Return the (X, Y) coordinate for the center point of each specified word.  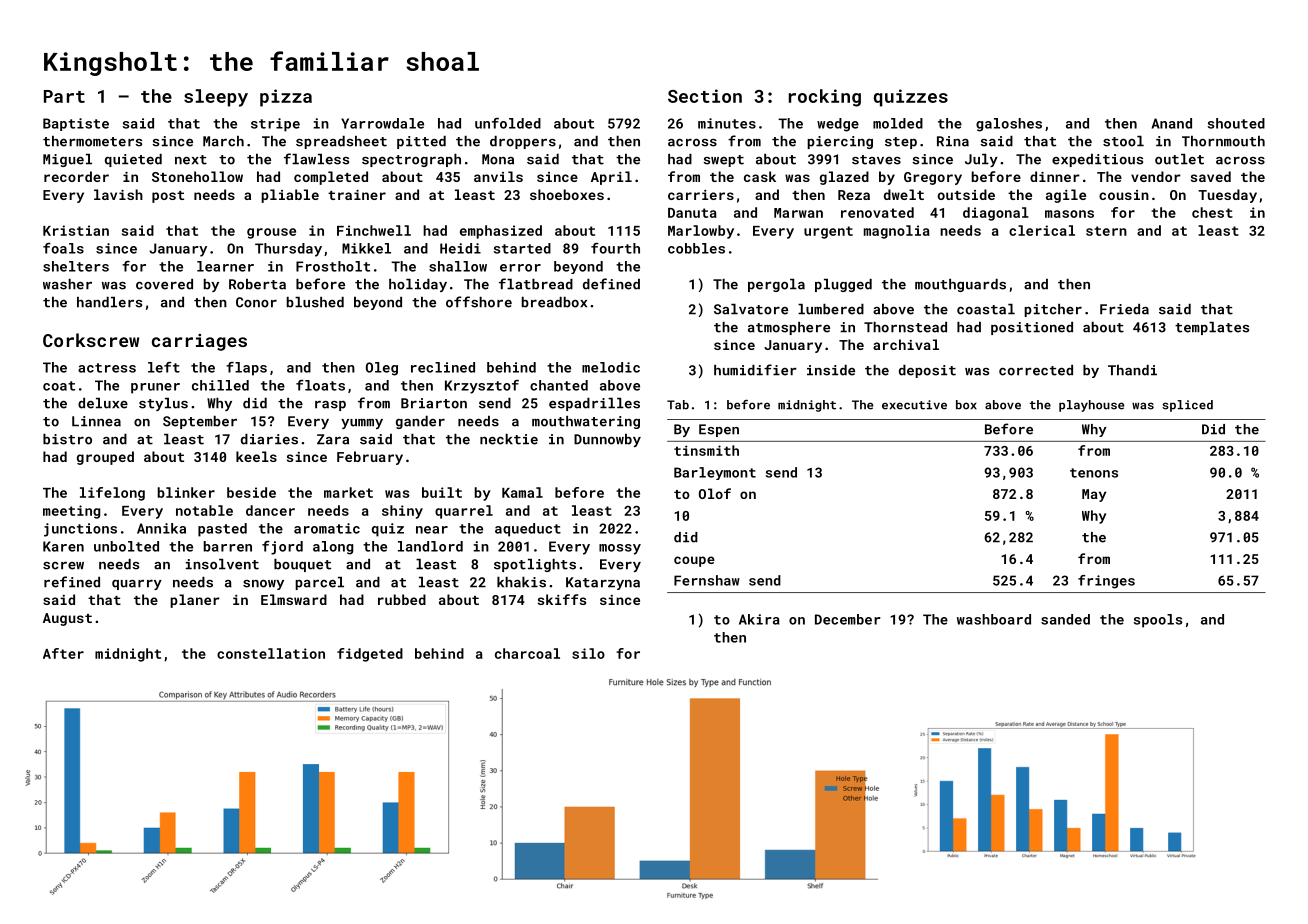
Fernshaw (707, 580)
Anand (1172, 123)
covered (164, 284)
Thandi (1132, 370)
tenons (1094, 473)
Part (64, 96)
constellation (271, 653)
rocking (825, 98)
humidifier (755, 370)
